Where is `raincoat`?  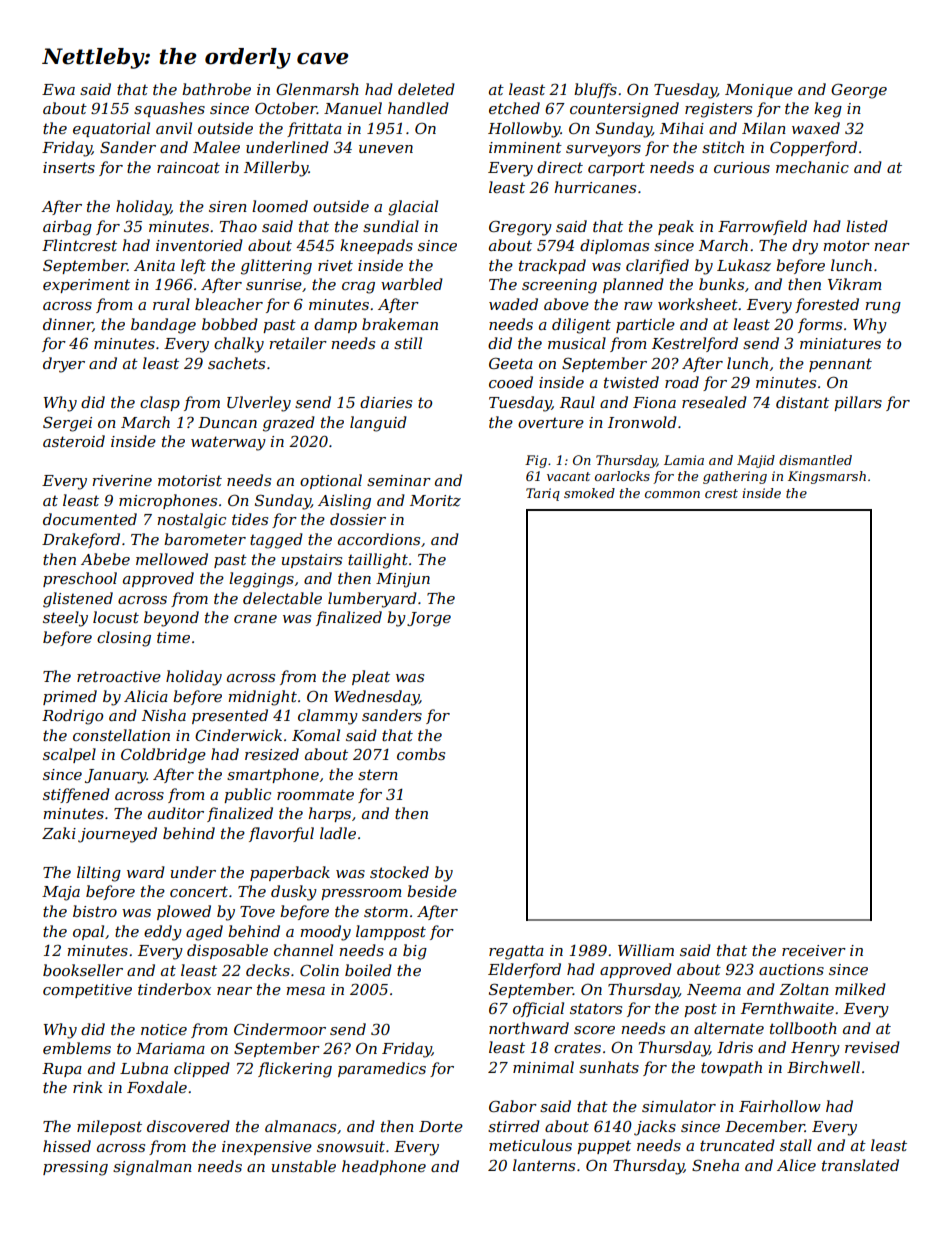
raincoat is located at coordinates (188, 167).
